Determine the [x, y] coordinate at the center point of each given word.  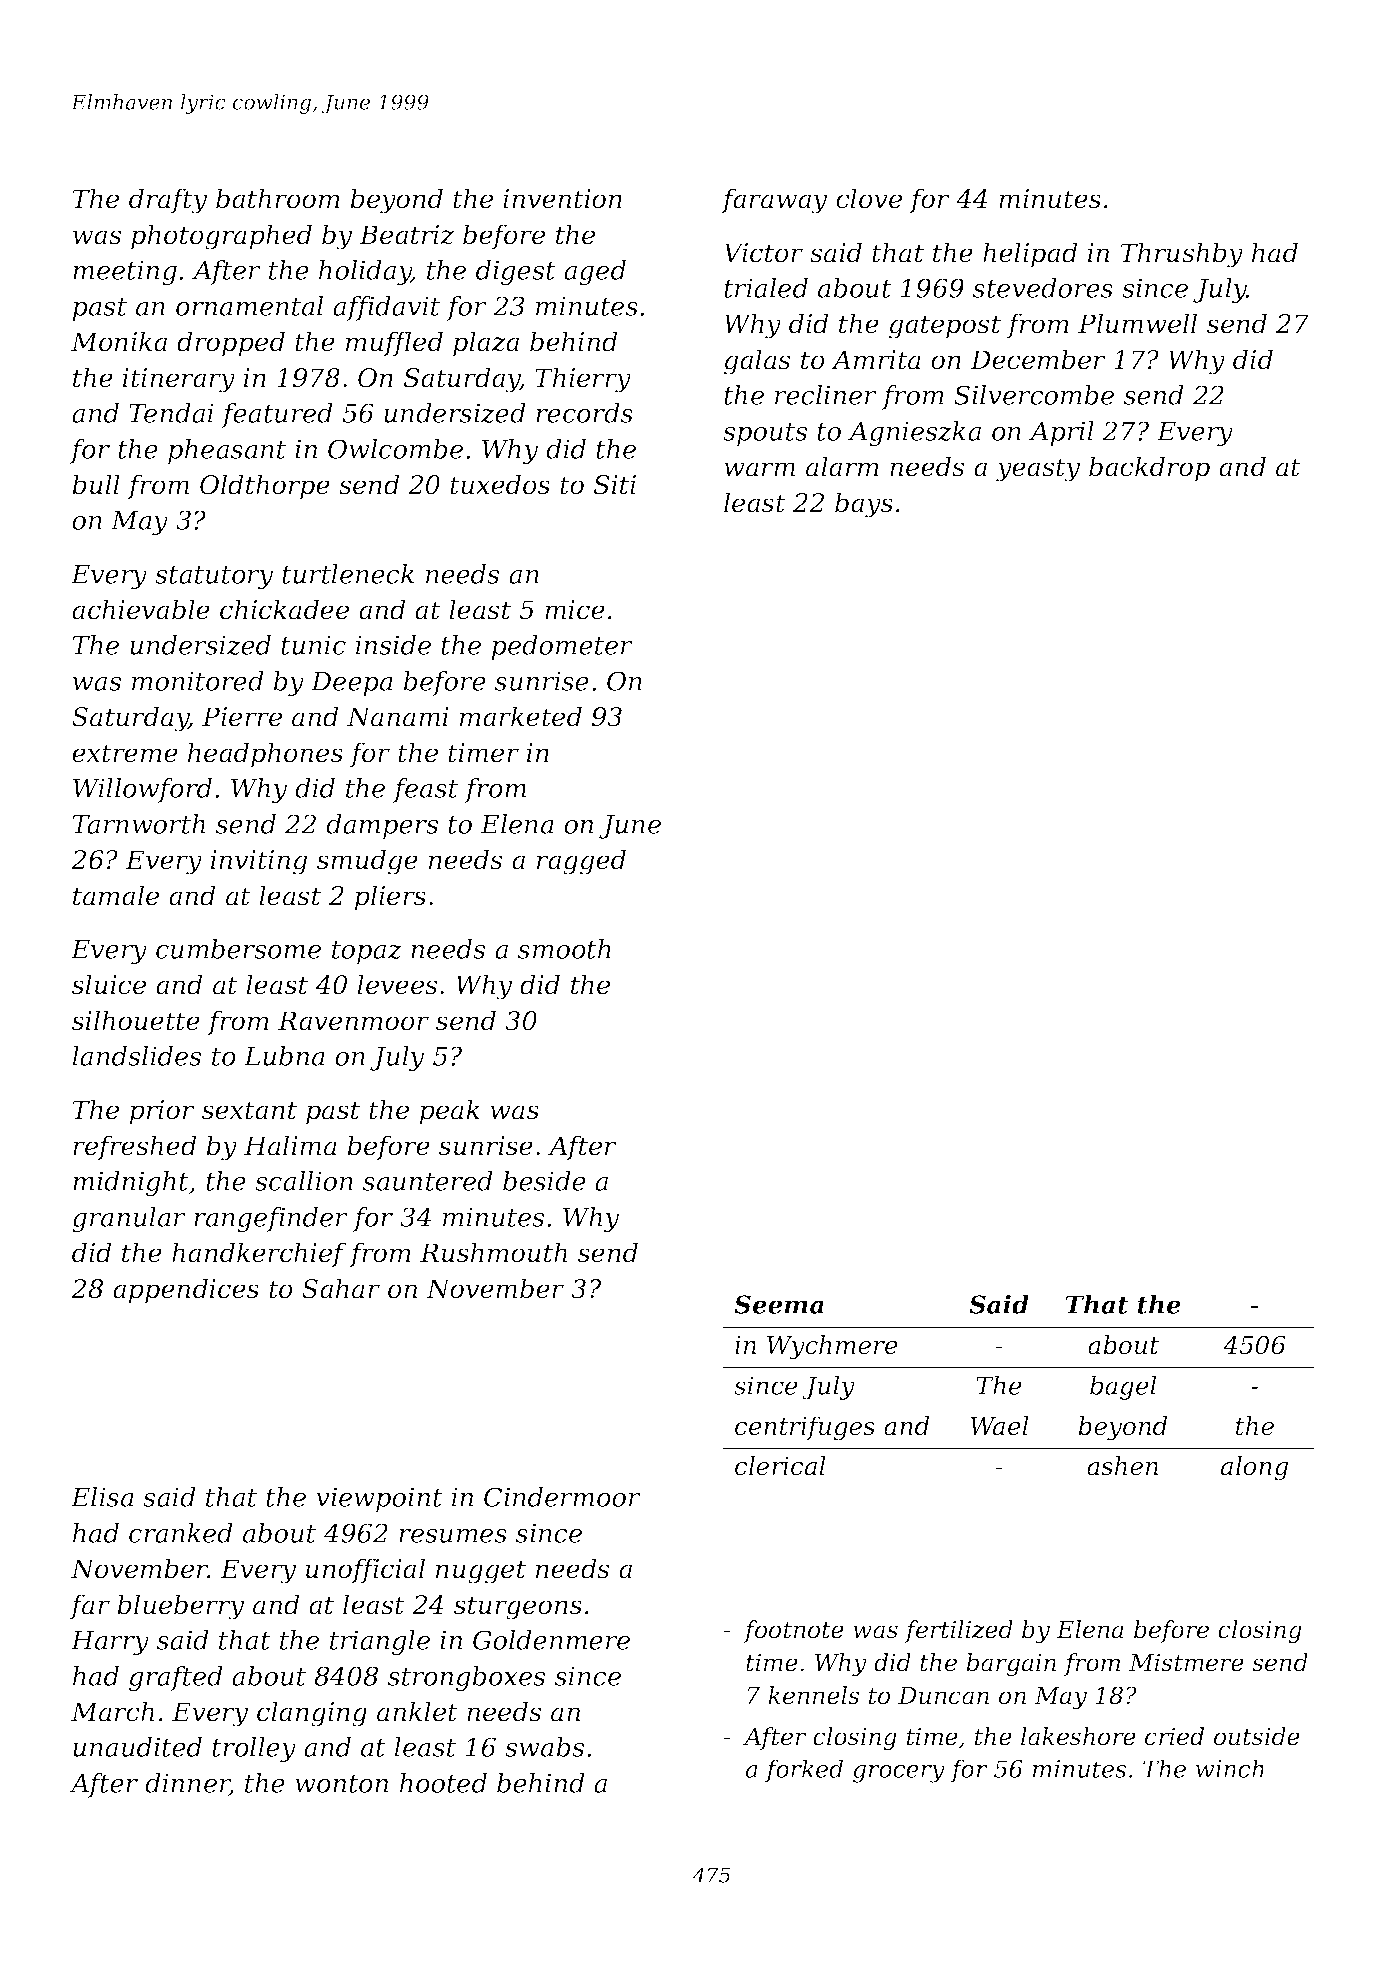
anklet [417, 1711]
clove [869, 198]
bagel [1123, 1387]
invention [562, 199]
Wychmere [832, 1347]
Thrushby [1182, 255]
